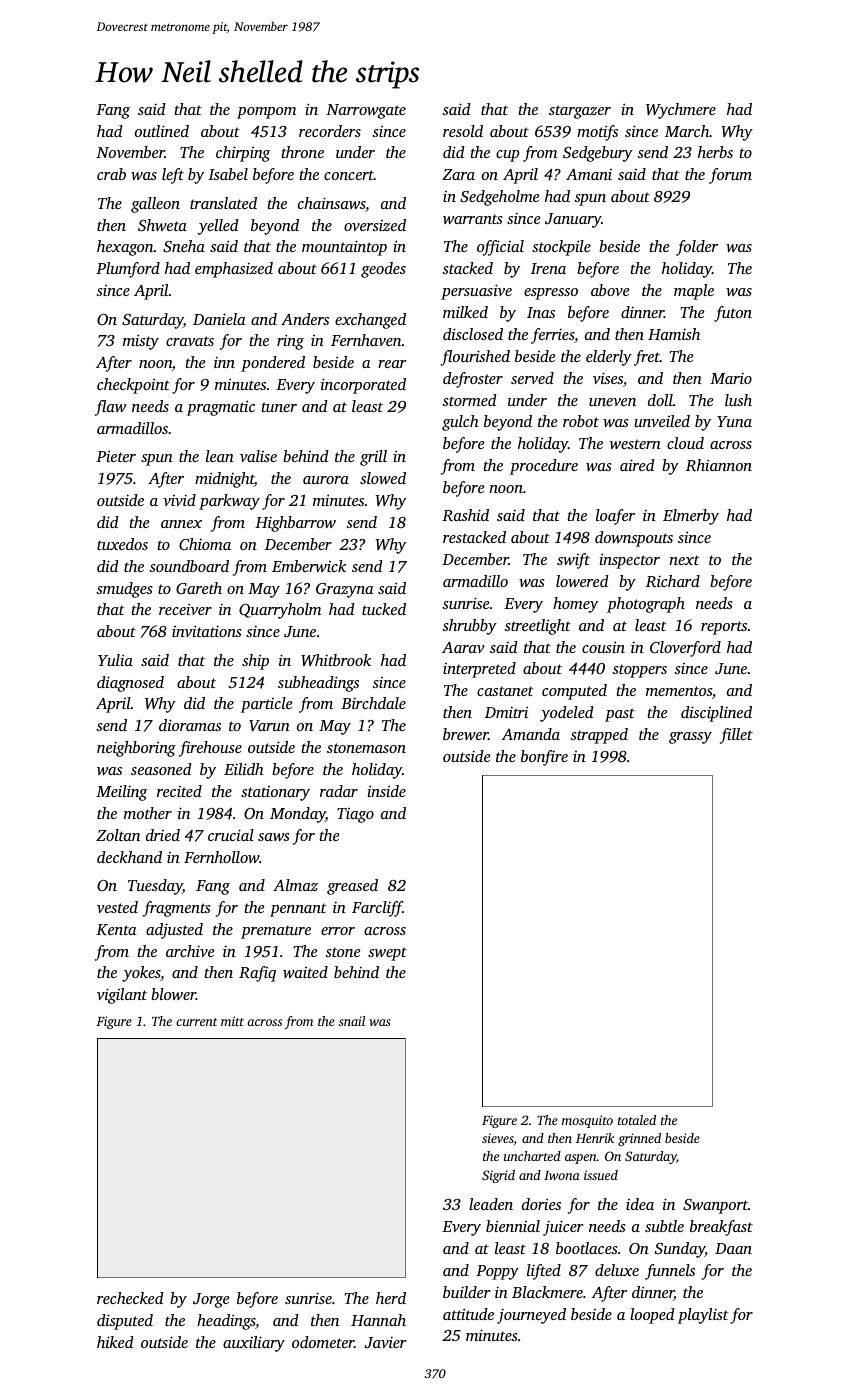 This image has height=1400, width=849. Describe the element at coordinates (232, 1021) in the image. I see `mitt` at that location.
